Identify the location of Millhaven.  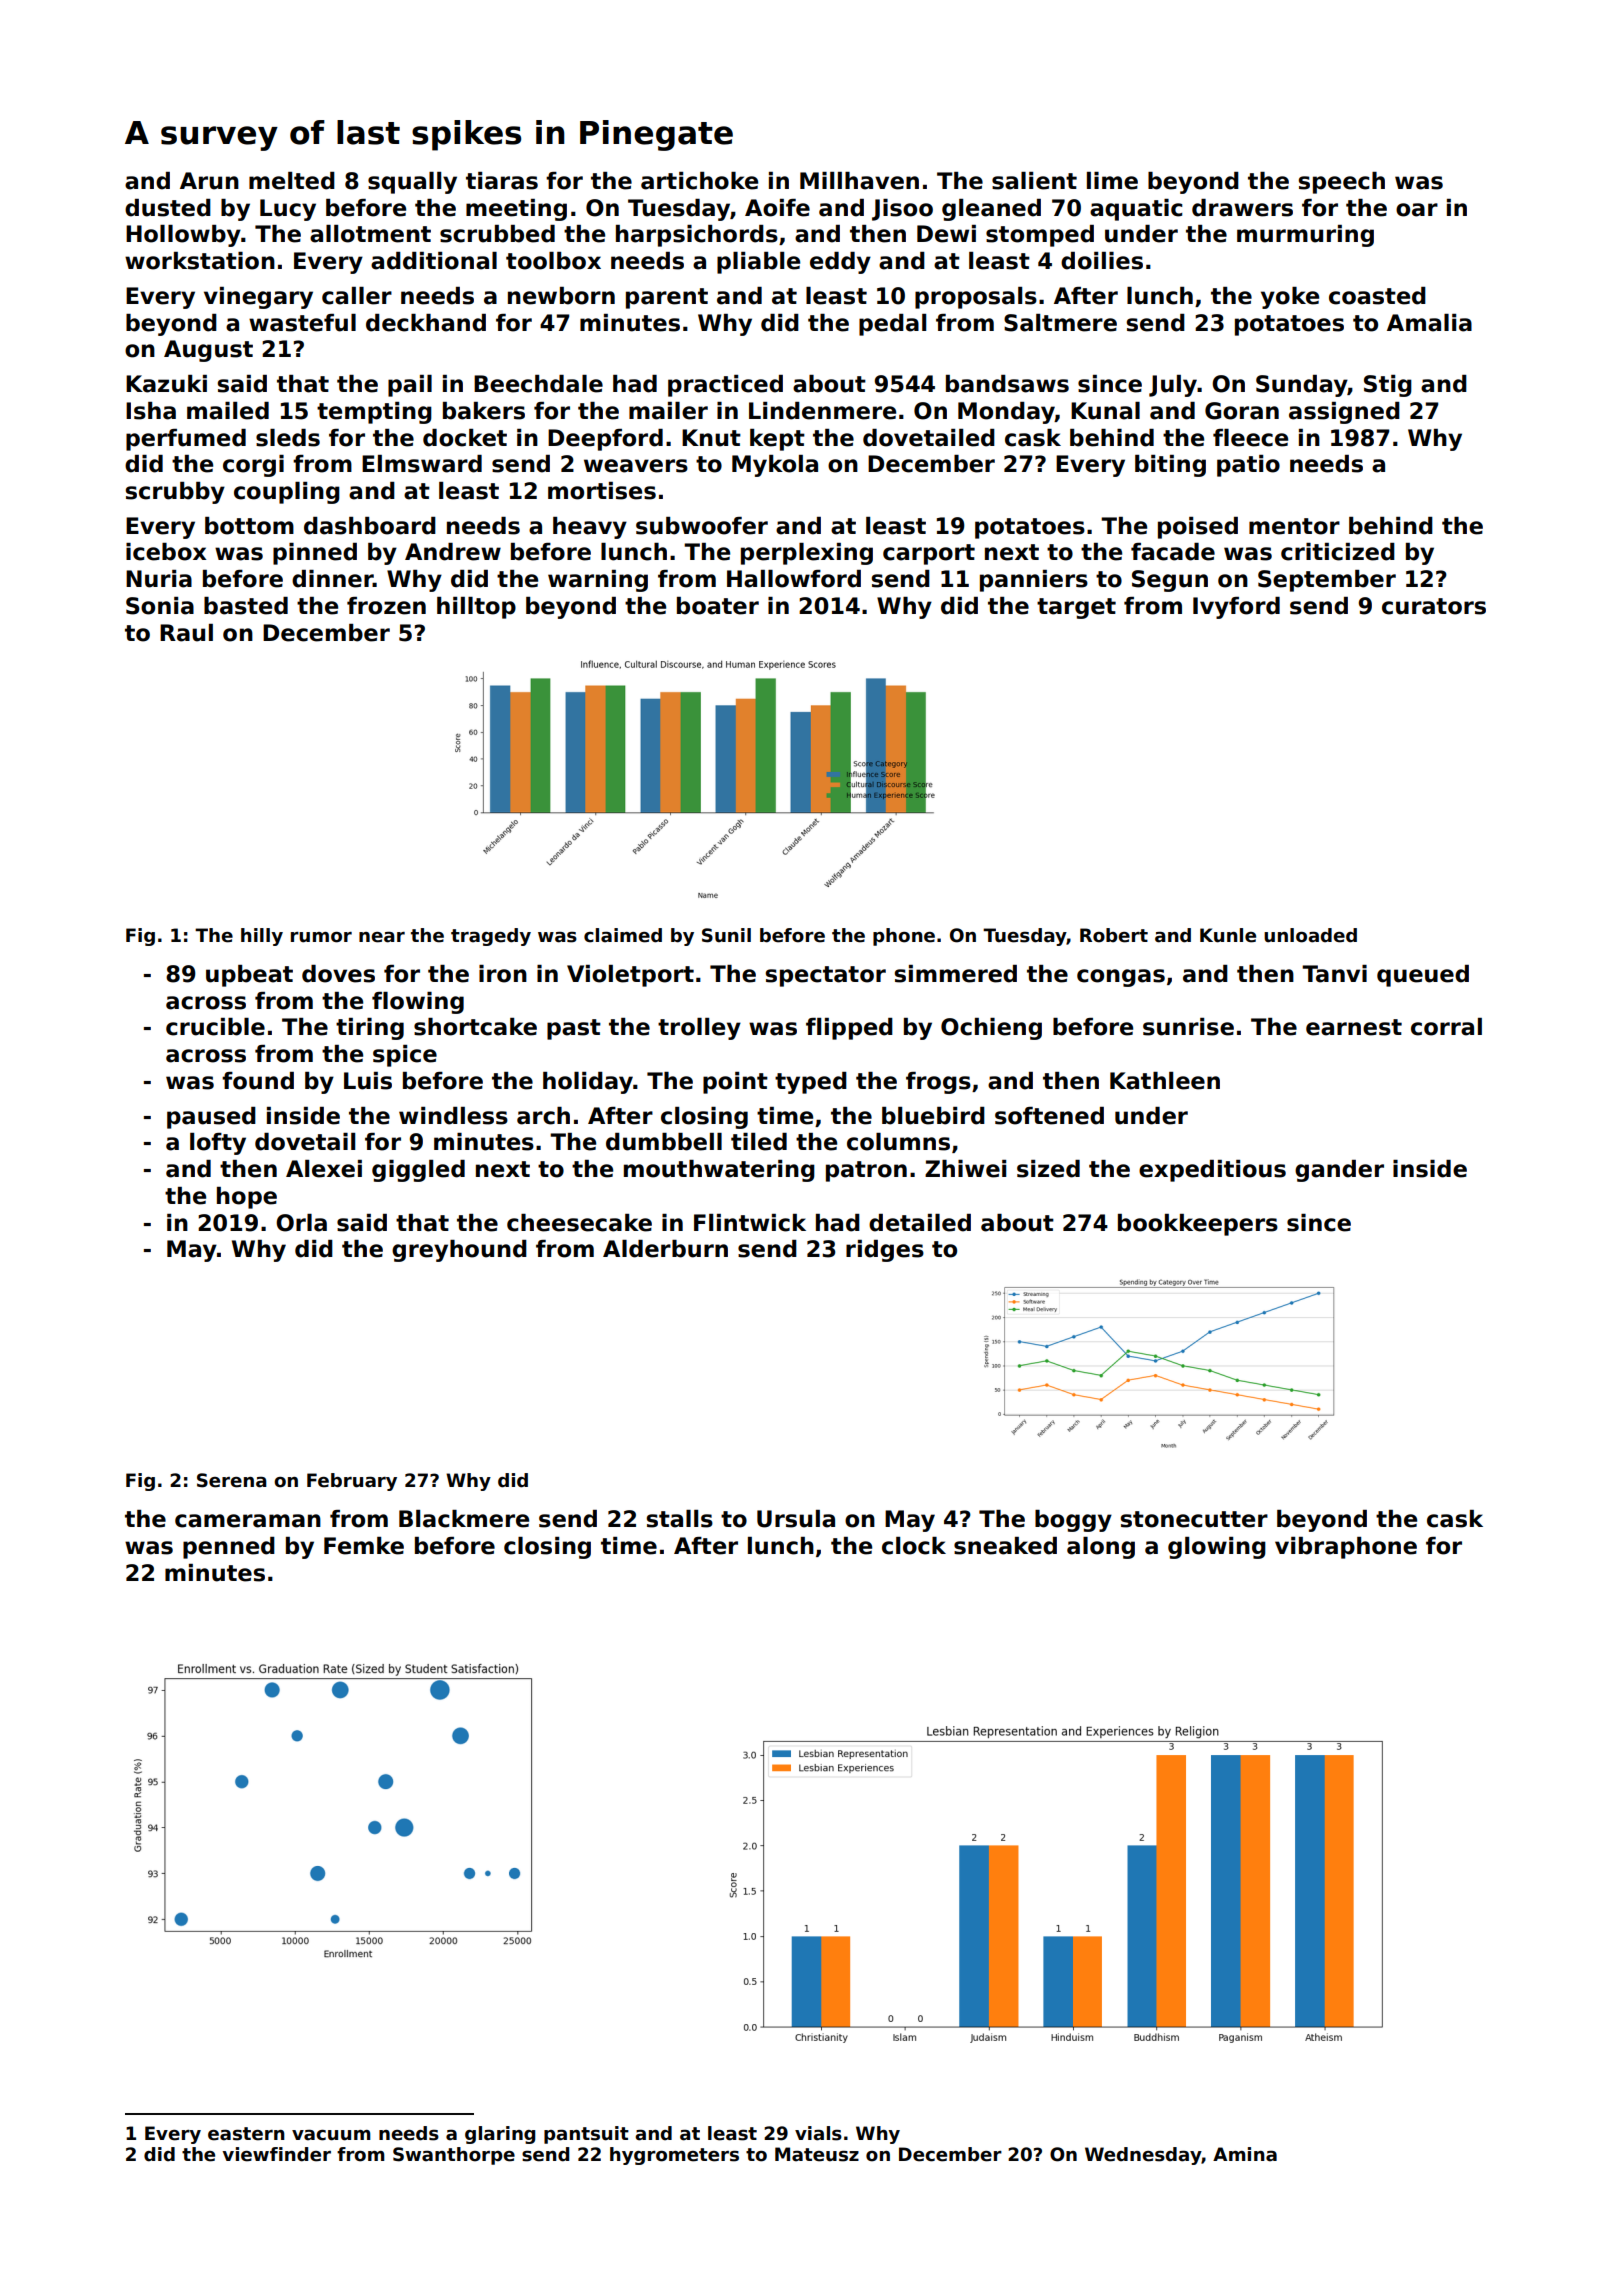
(859, 181).
